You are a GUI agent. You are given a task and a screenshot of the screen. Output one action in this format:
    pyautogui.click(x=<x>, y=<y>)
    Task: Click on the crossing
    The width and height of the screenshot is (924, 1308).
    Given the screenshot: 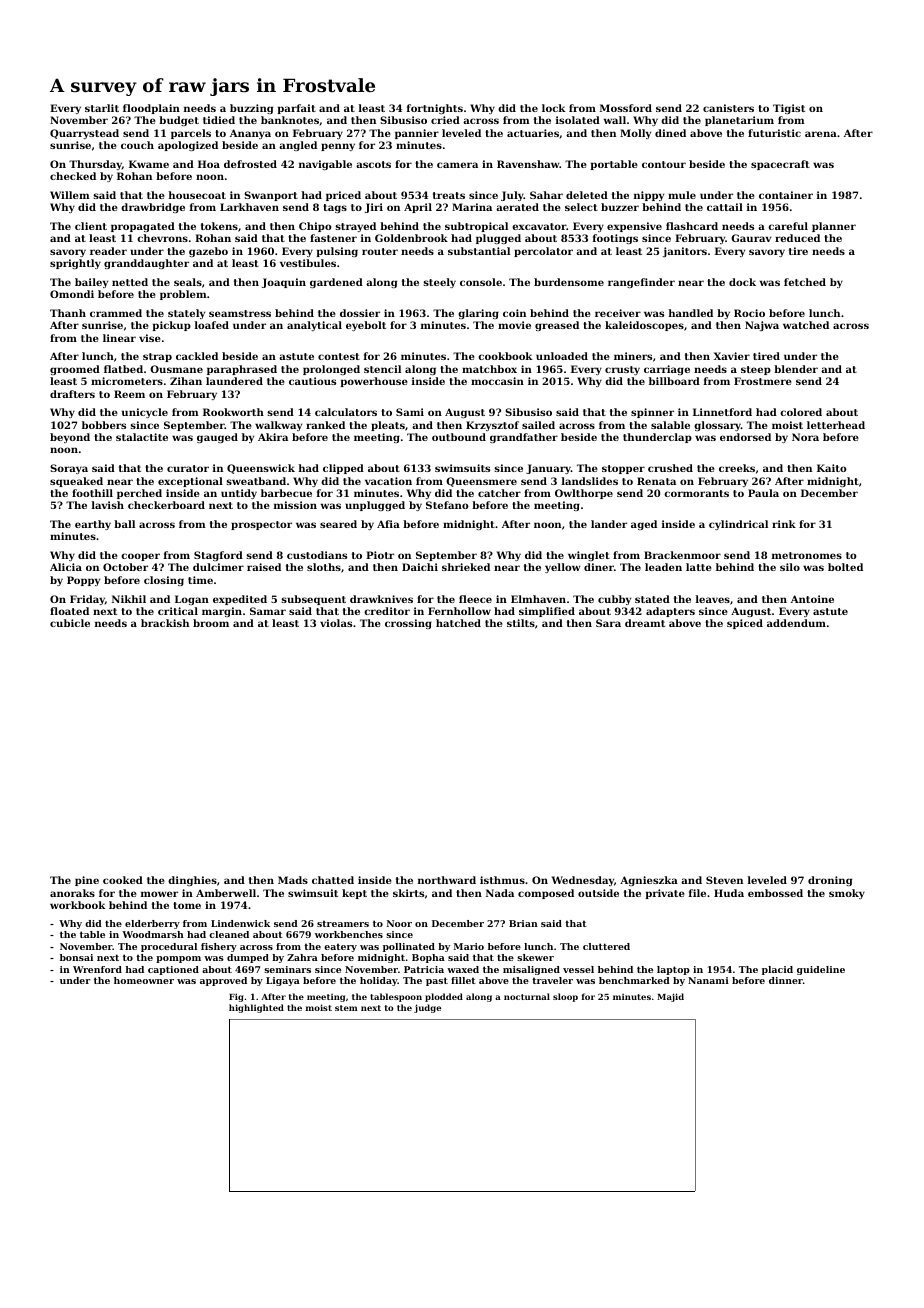 What is the action you would take?
    pyautogui.click(x=408, y=624)
